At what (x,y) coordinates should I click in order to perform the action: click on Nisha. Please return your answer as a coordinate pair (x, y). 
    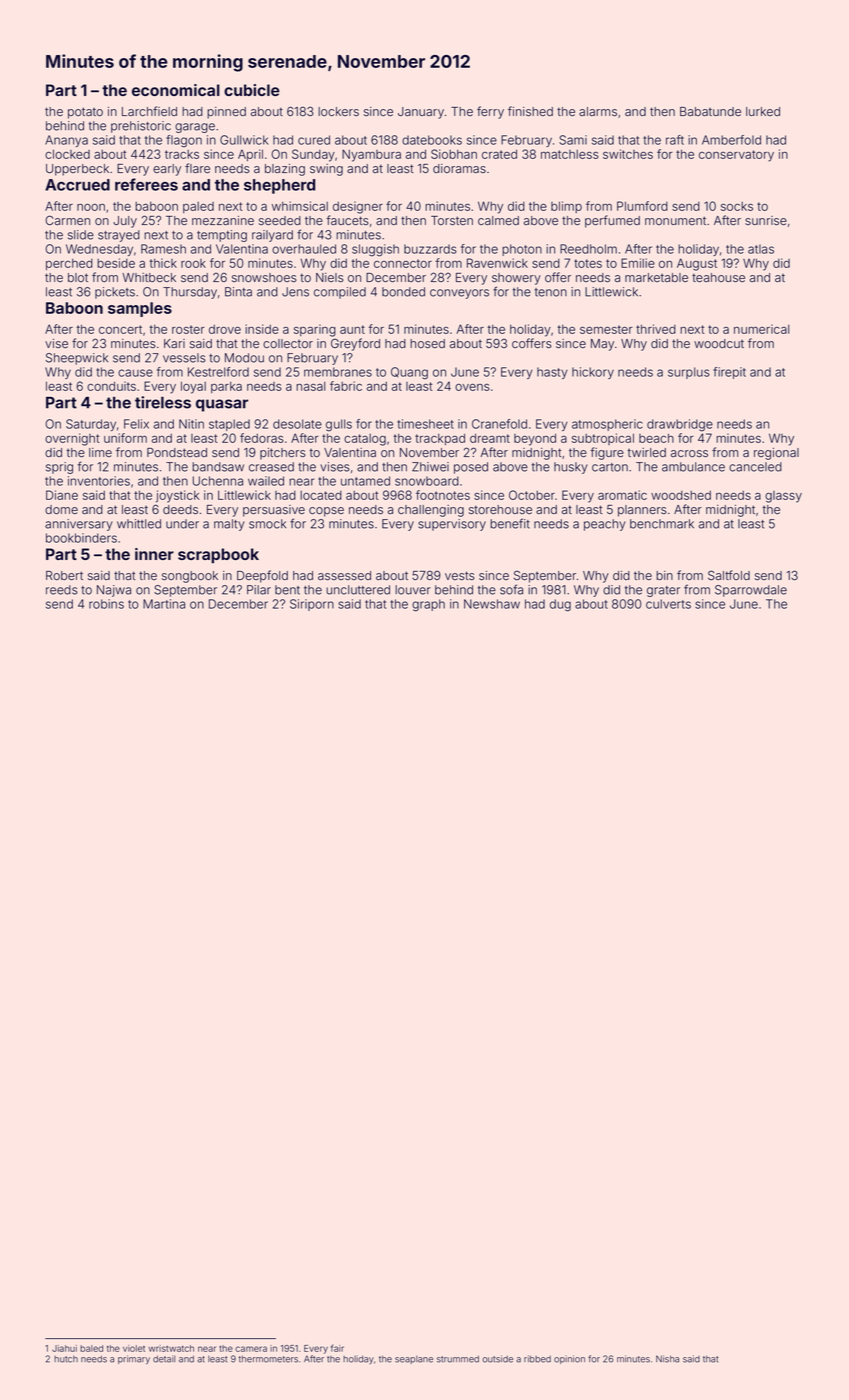
    Looking at the image, I should click on (667, 1359).
